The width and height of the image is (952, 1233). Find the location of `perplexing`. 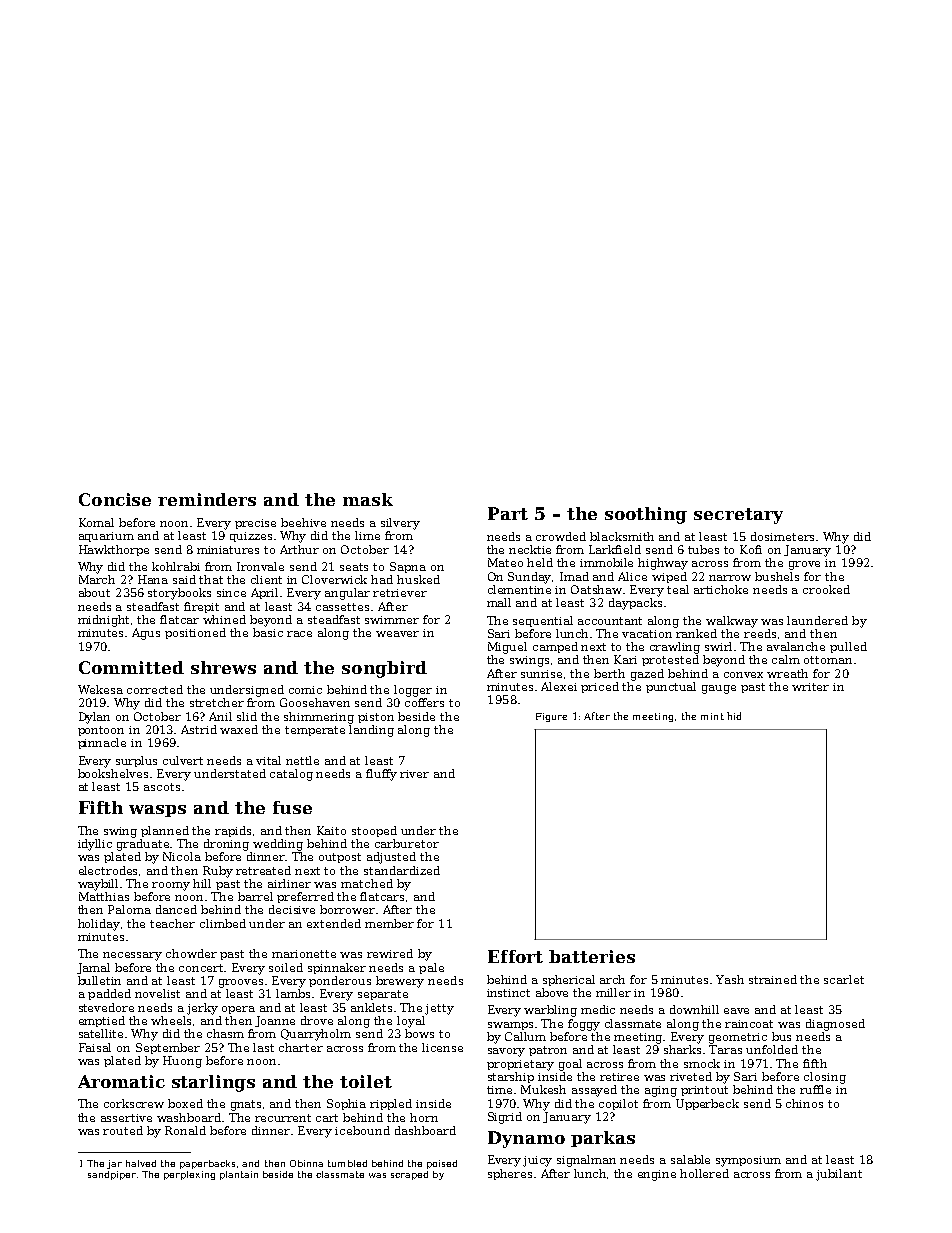

perplexing is located at coordinates (189, 1175).
